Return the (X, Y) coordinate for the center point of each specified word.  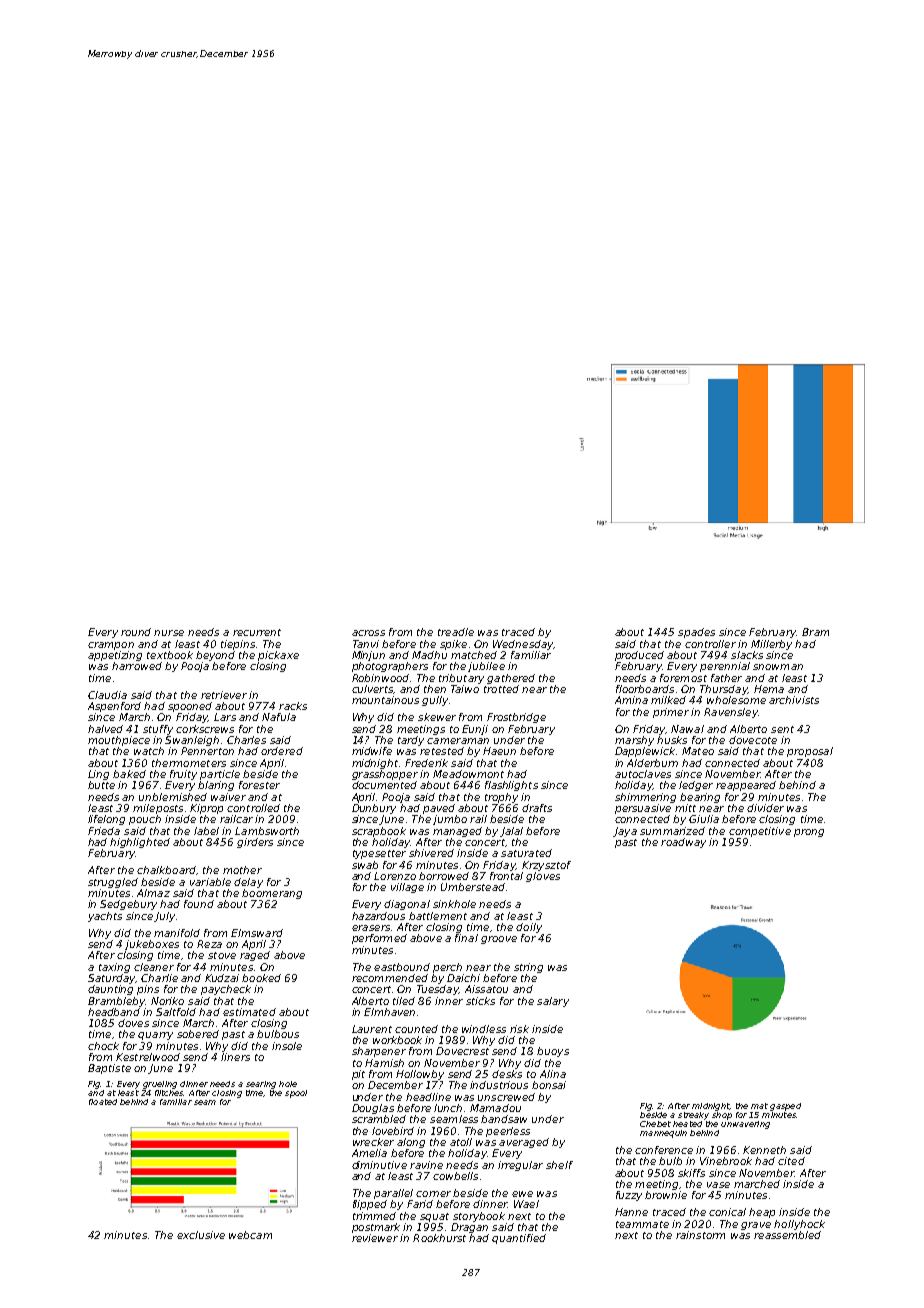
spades (696, 633)
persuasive (643, 809)
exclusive (201, 1235)
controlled (253, 808)
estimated (249, 1012)
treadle (456, 632)
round (136, 632)
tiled (404, 1001)
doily (529, 928)
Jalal (511, 832)
